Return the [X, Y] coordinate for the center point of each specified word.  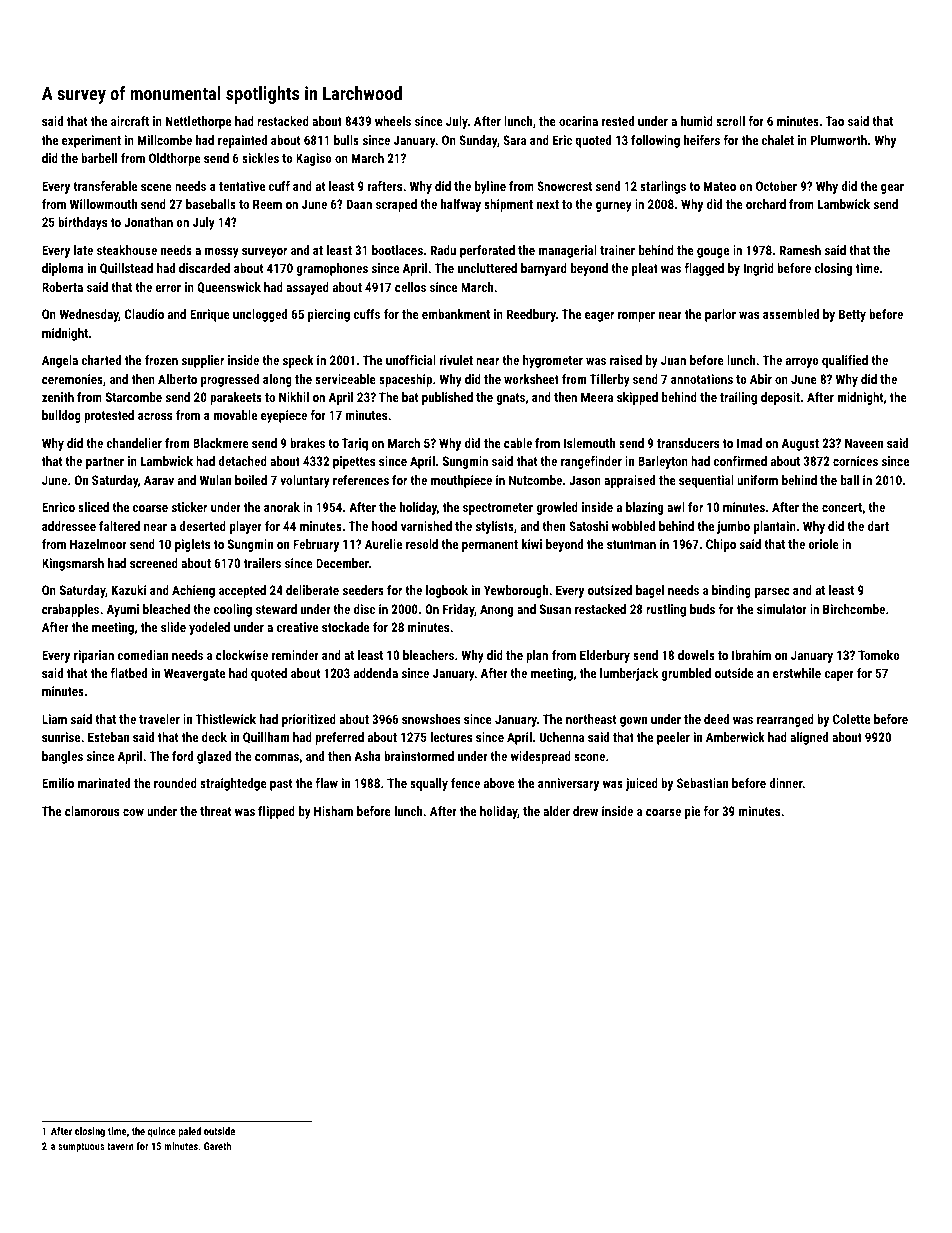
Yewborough [516, 591]
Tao [835, 121]
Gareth [217, 1146]
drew [585, 811]
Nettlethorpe [198, 122]
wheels [393, 121]
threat [215, 811]
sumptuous [81, 1147]
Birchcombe [854, 609]
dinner [786, 783]
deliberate [312, 590]
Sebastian [702, 783]
